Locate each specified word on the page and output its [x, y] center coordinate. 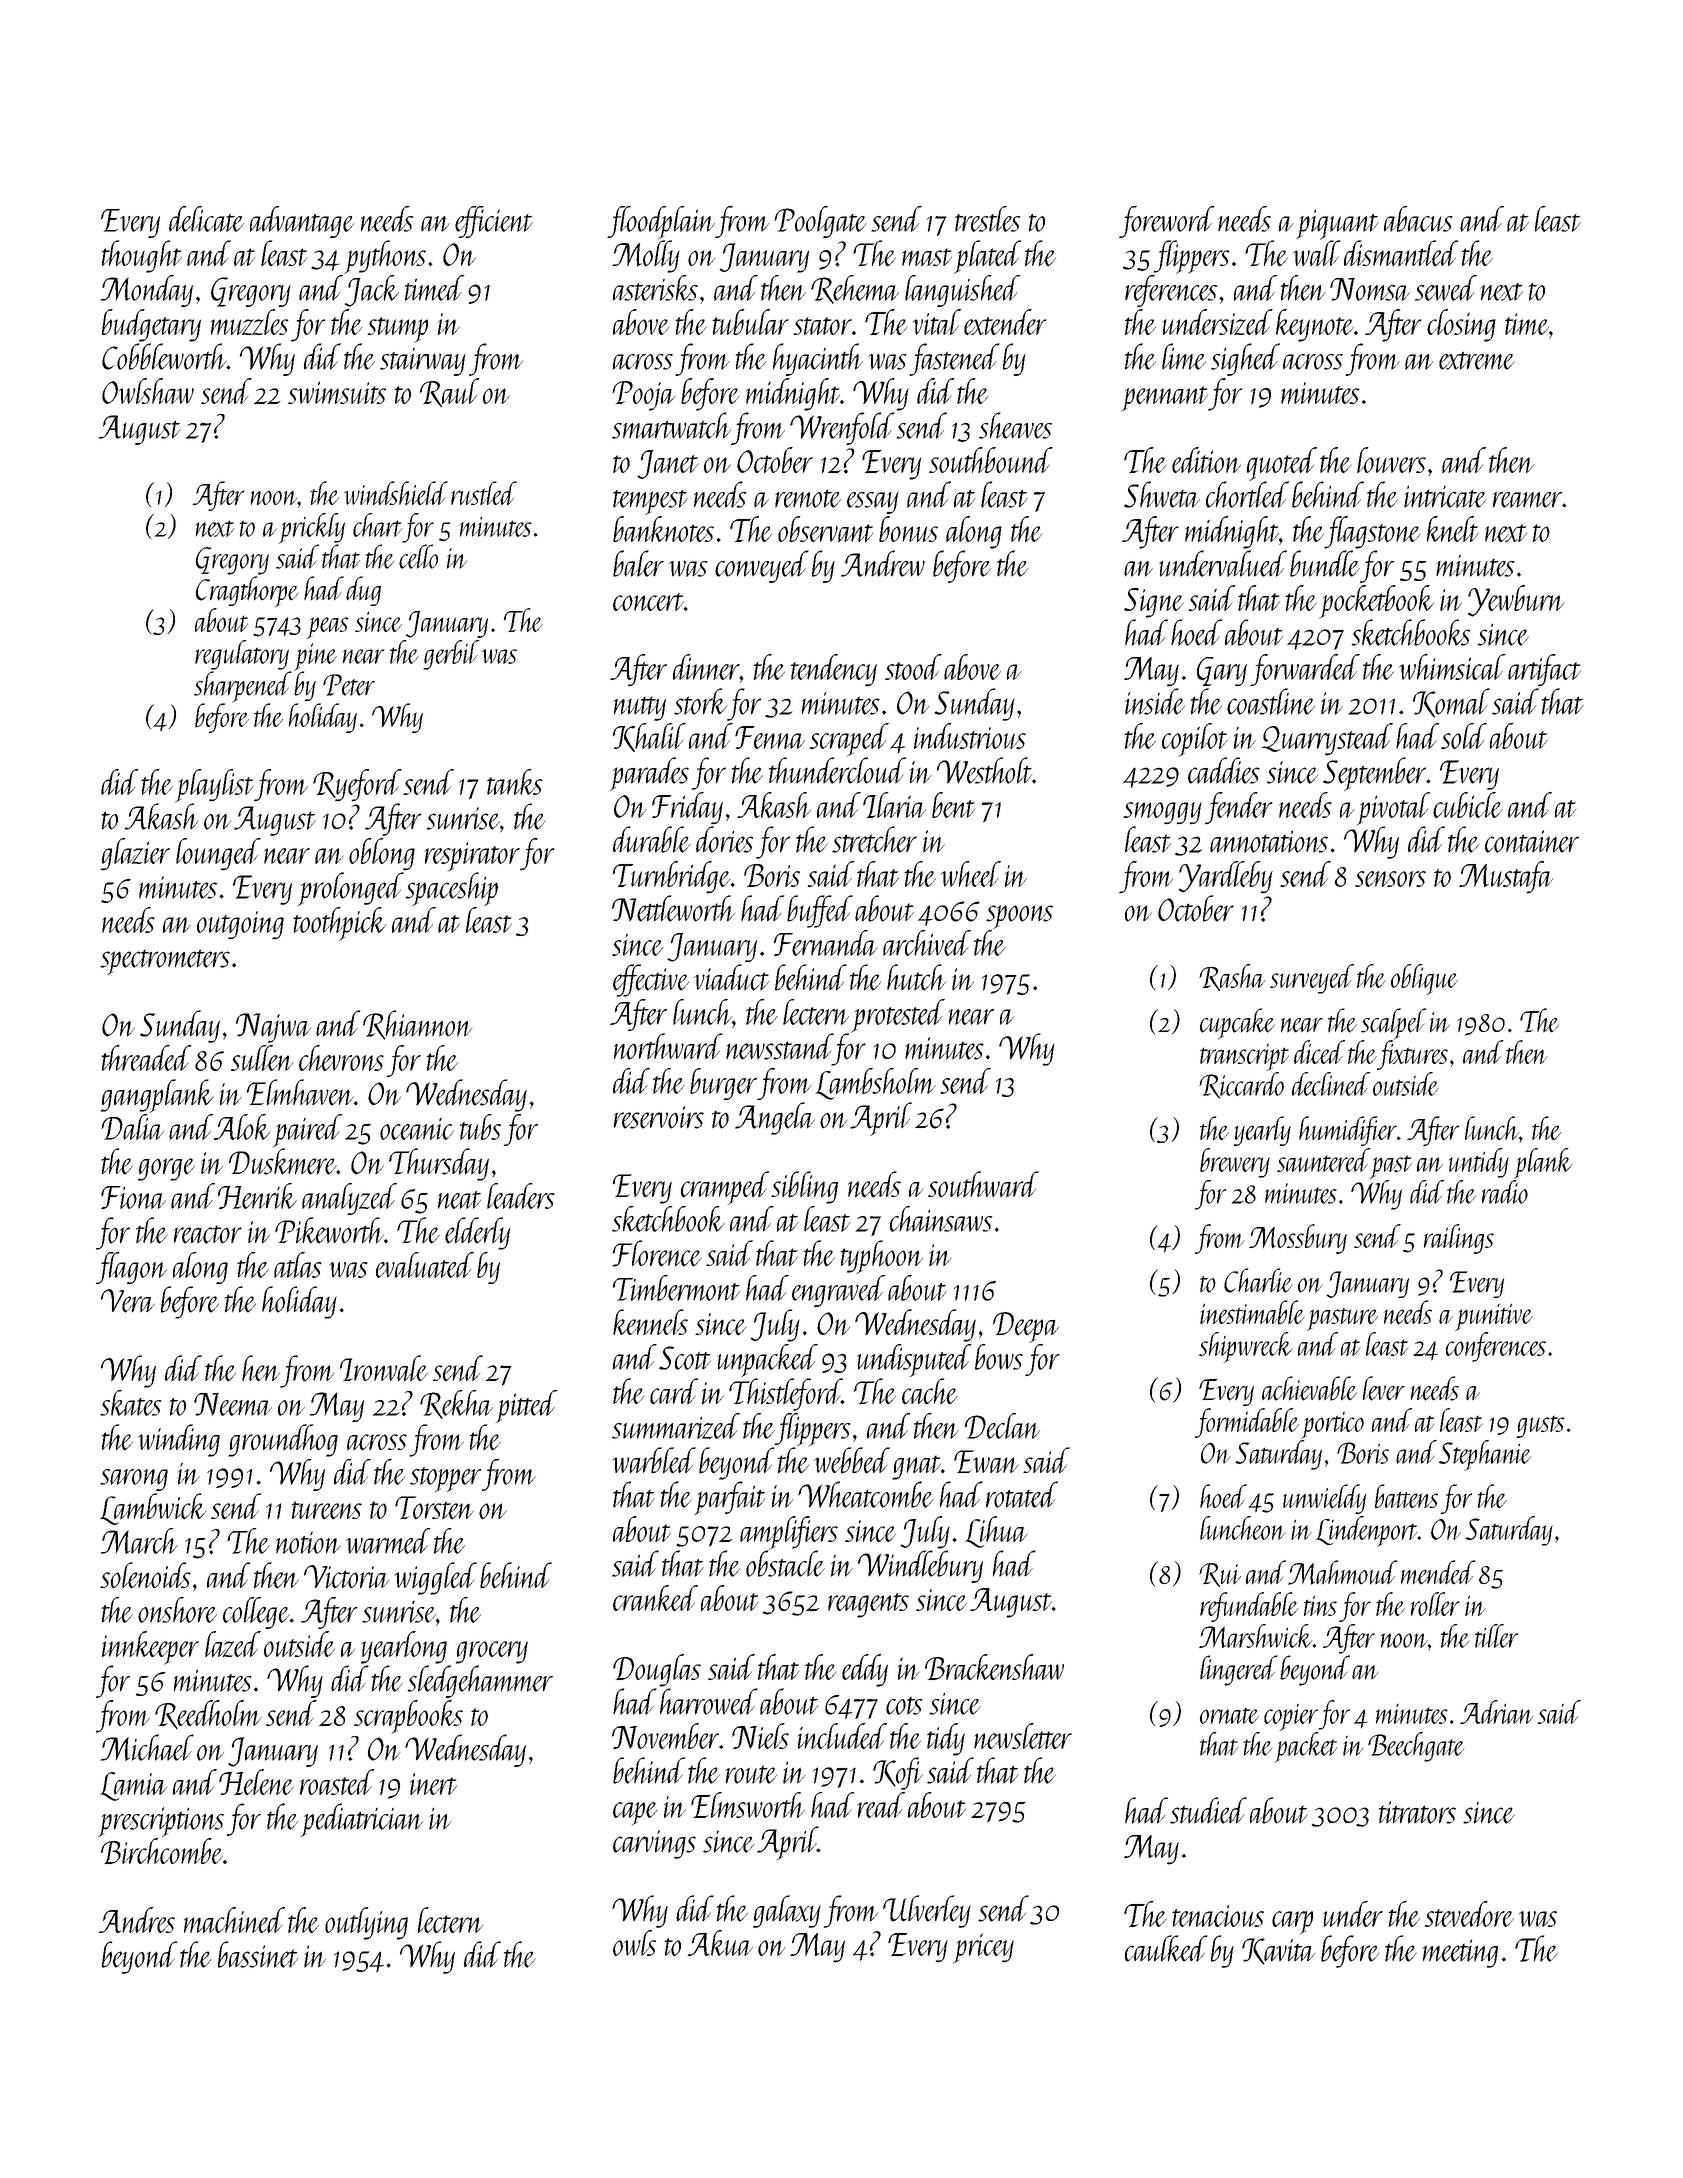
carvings [654, 1844]
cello [418, 556]
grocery [491, 1652]
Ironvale [384, 1368]
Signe [1154, 603]
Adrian [1497, 1712]
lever [1384, 1388]
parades [649, 774]
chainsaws [941, 1219]
